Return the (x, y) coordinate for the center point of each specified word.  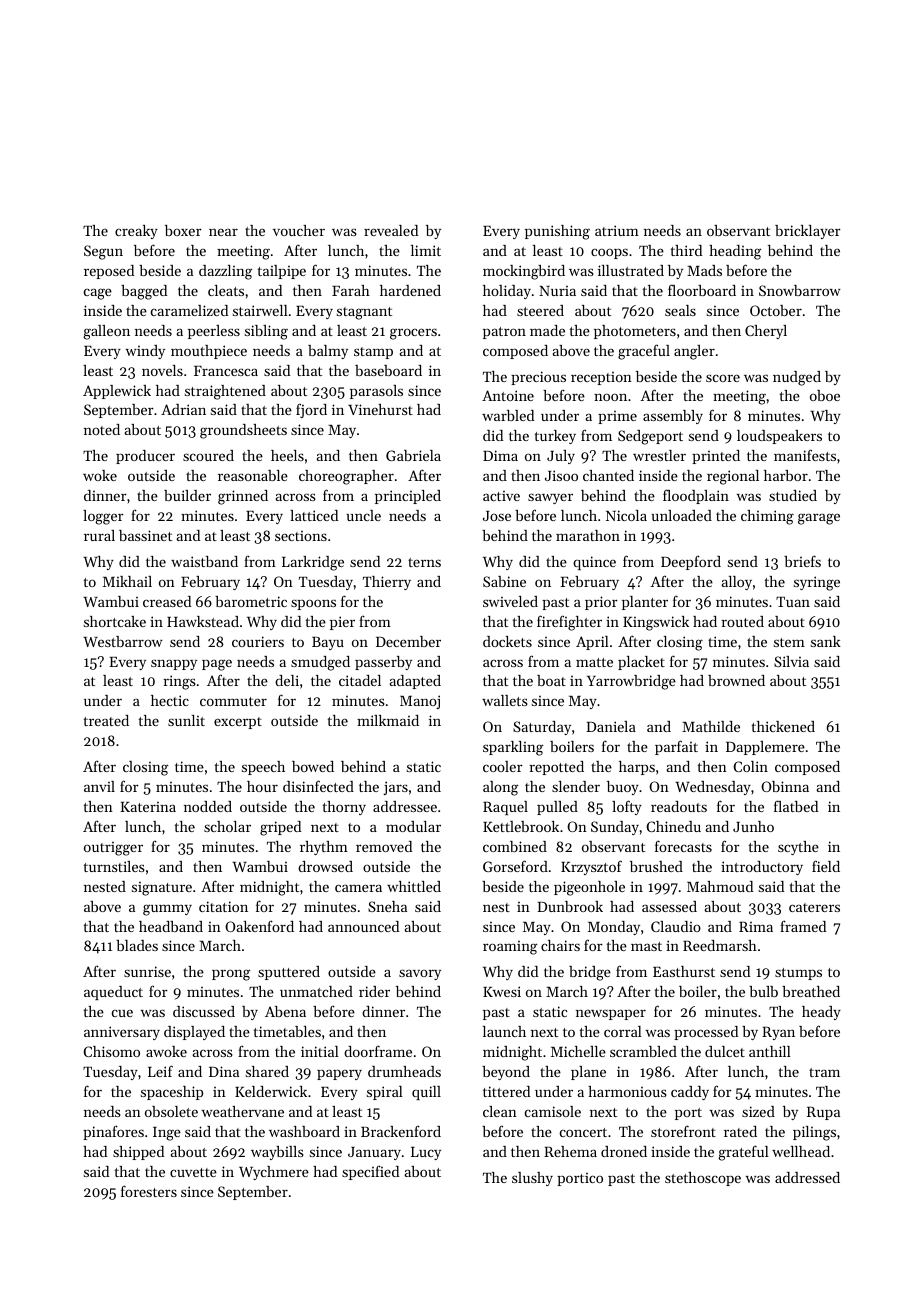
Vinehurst (380, 409)
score (723, 378)
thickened (783, 726)
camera (358, 888)
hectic (170, 700)
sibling (266, 332)
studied (793, 495)
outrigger (113, 849)
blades (137, 945)
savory (420, 974)
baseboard (388, 370)
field (826, 866)
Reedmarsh (720, 945)
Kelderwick (271, 1091)
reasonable (253, 475)
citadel (360, 680)
